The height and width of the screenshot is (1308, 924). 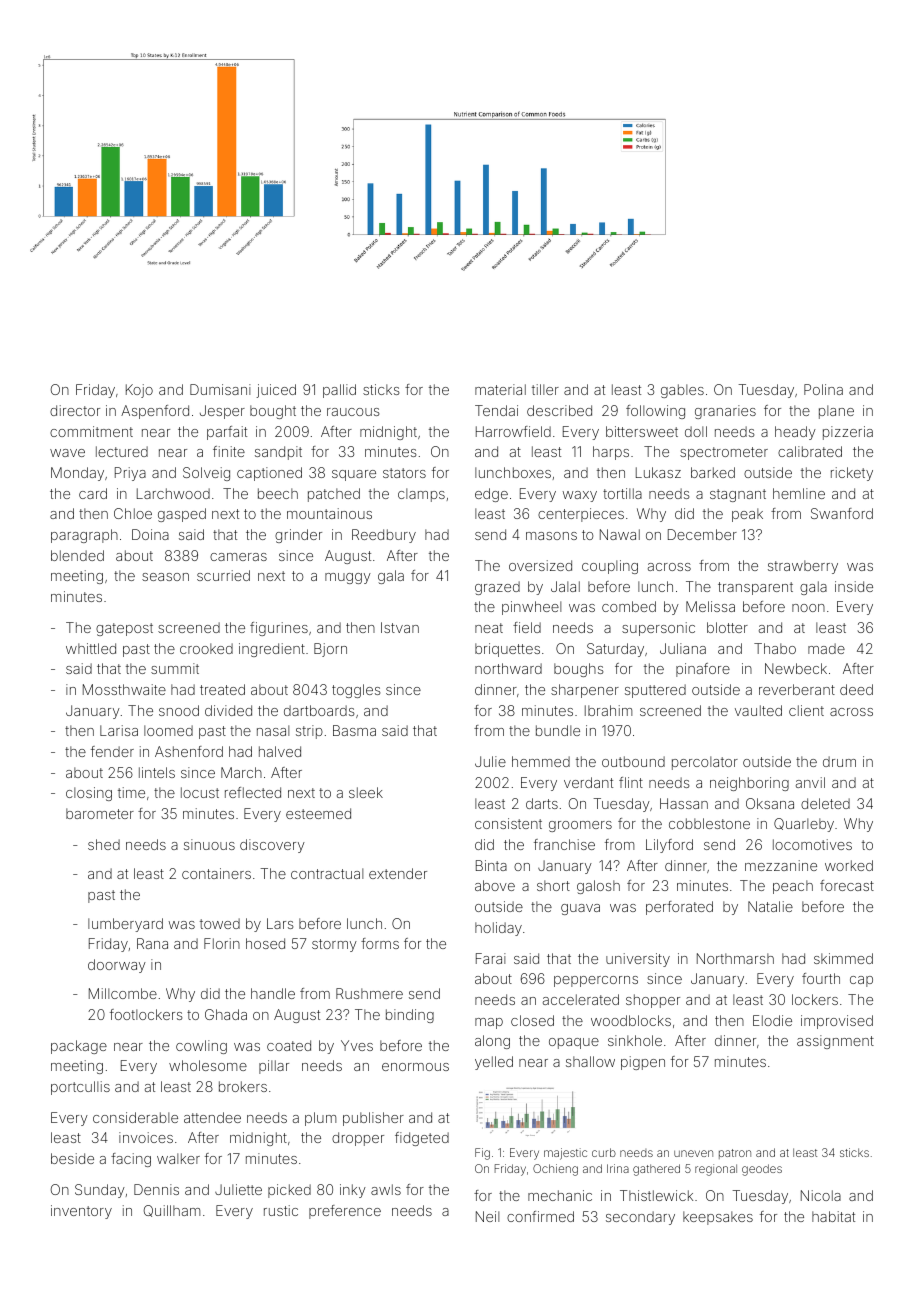 What do you see at coordinates (75, 410) in the screenshot?
I see `director` at bounding box center [75, 410].
